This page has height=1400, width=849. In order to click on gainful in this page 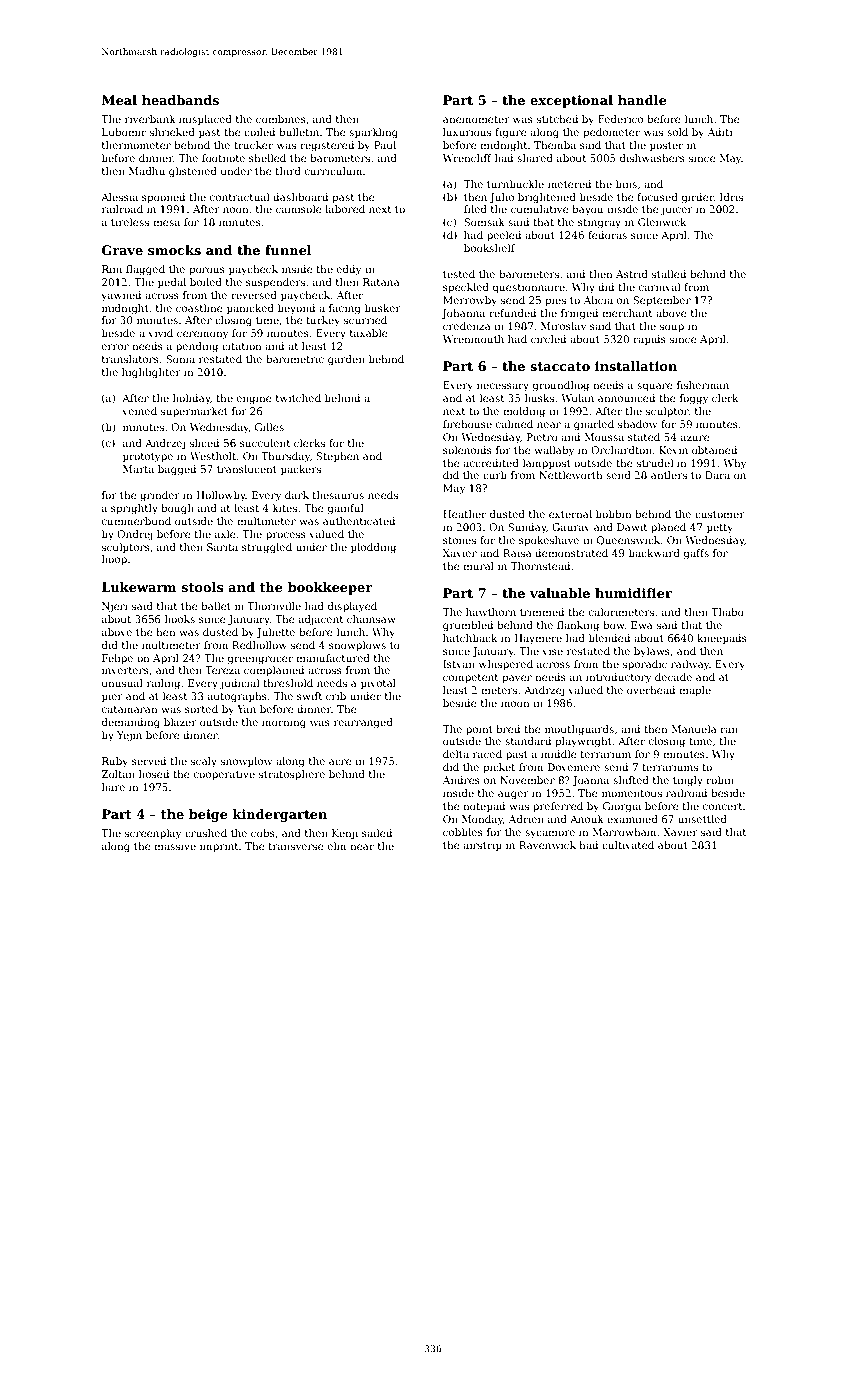, I will do `click(346, 509)`.
